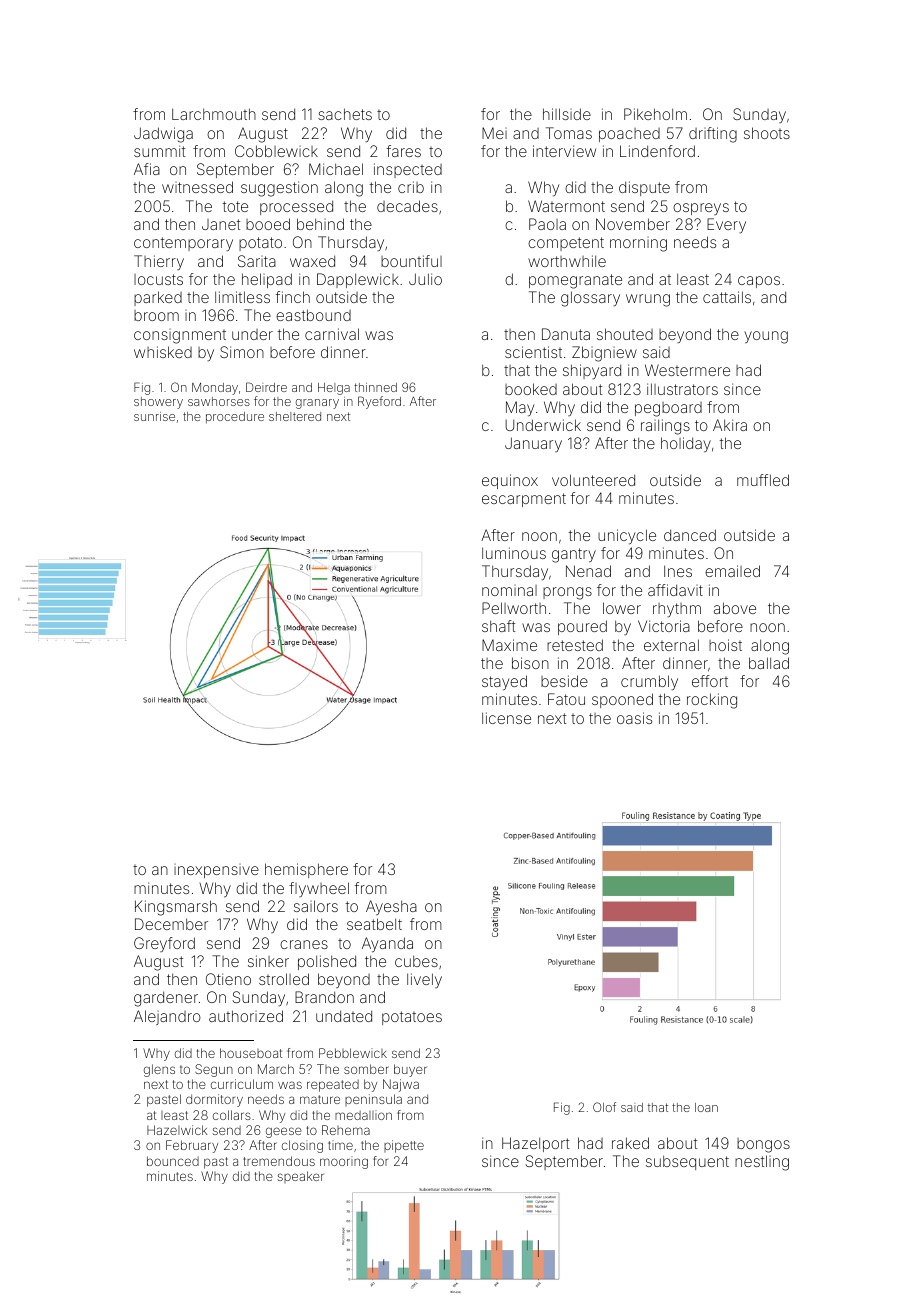 The image size is (924, 1314). Describe the element at coordinates (173, 1161) in the screenshot. I see `bounced` at that location.
